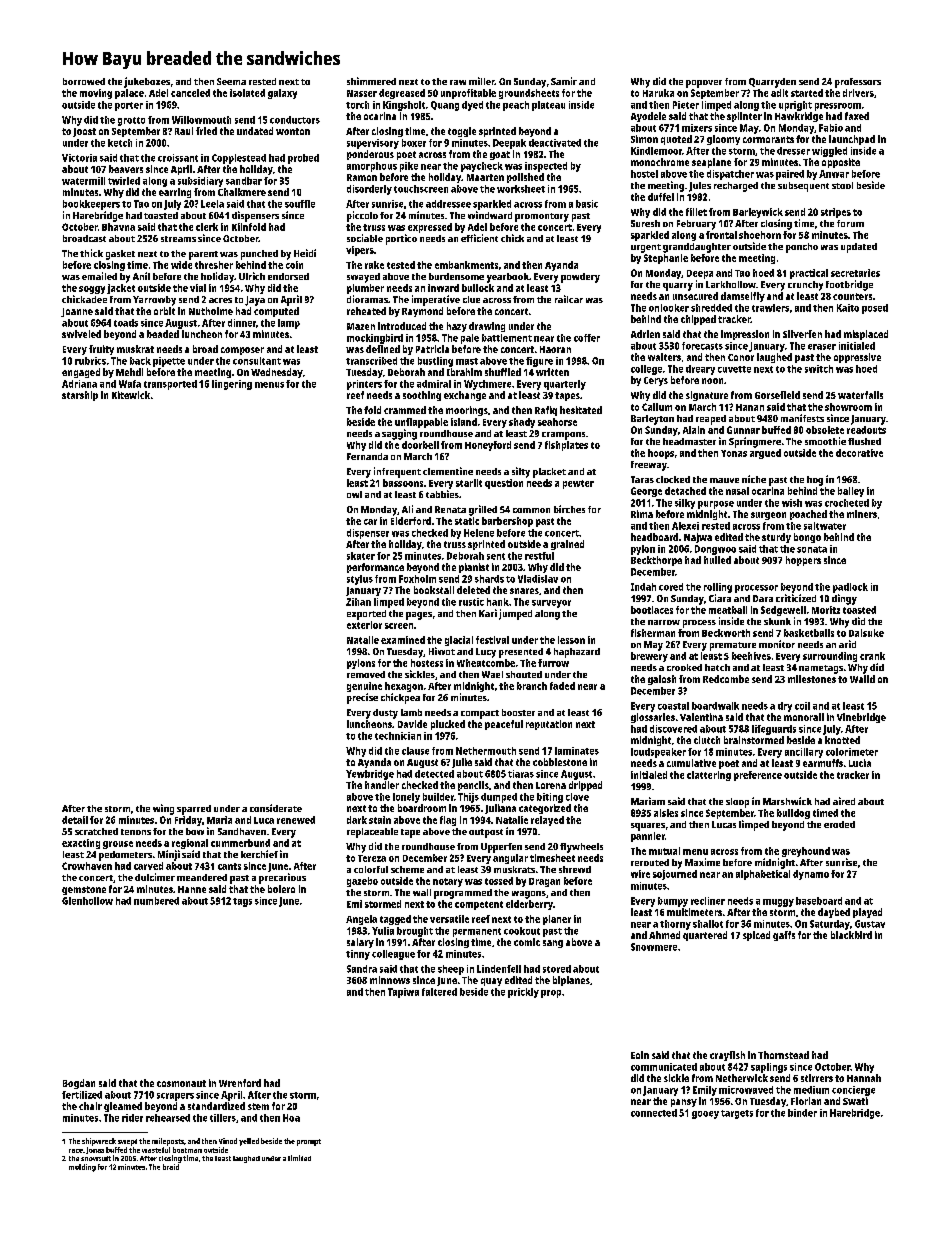  I want to click on miners, so click(862, 514).
